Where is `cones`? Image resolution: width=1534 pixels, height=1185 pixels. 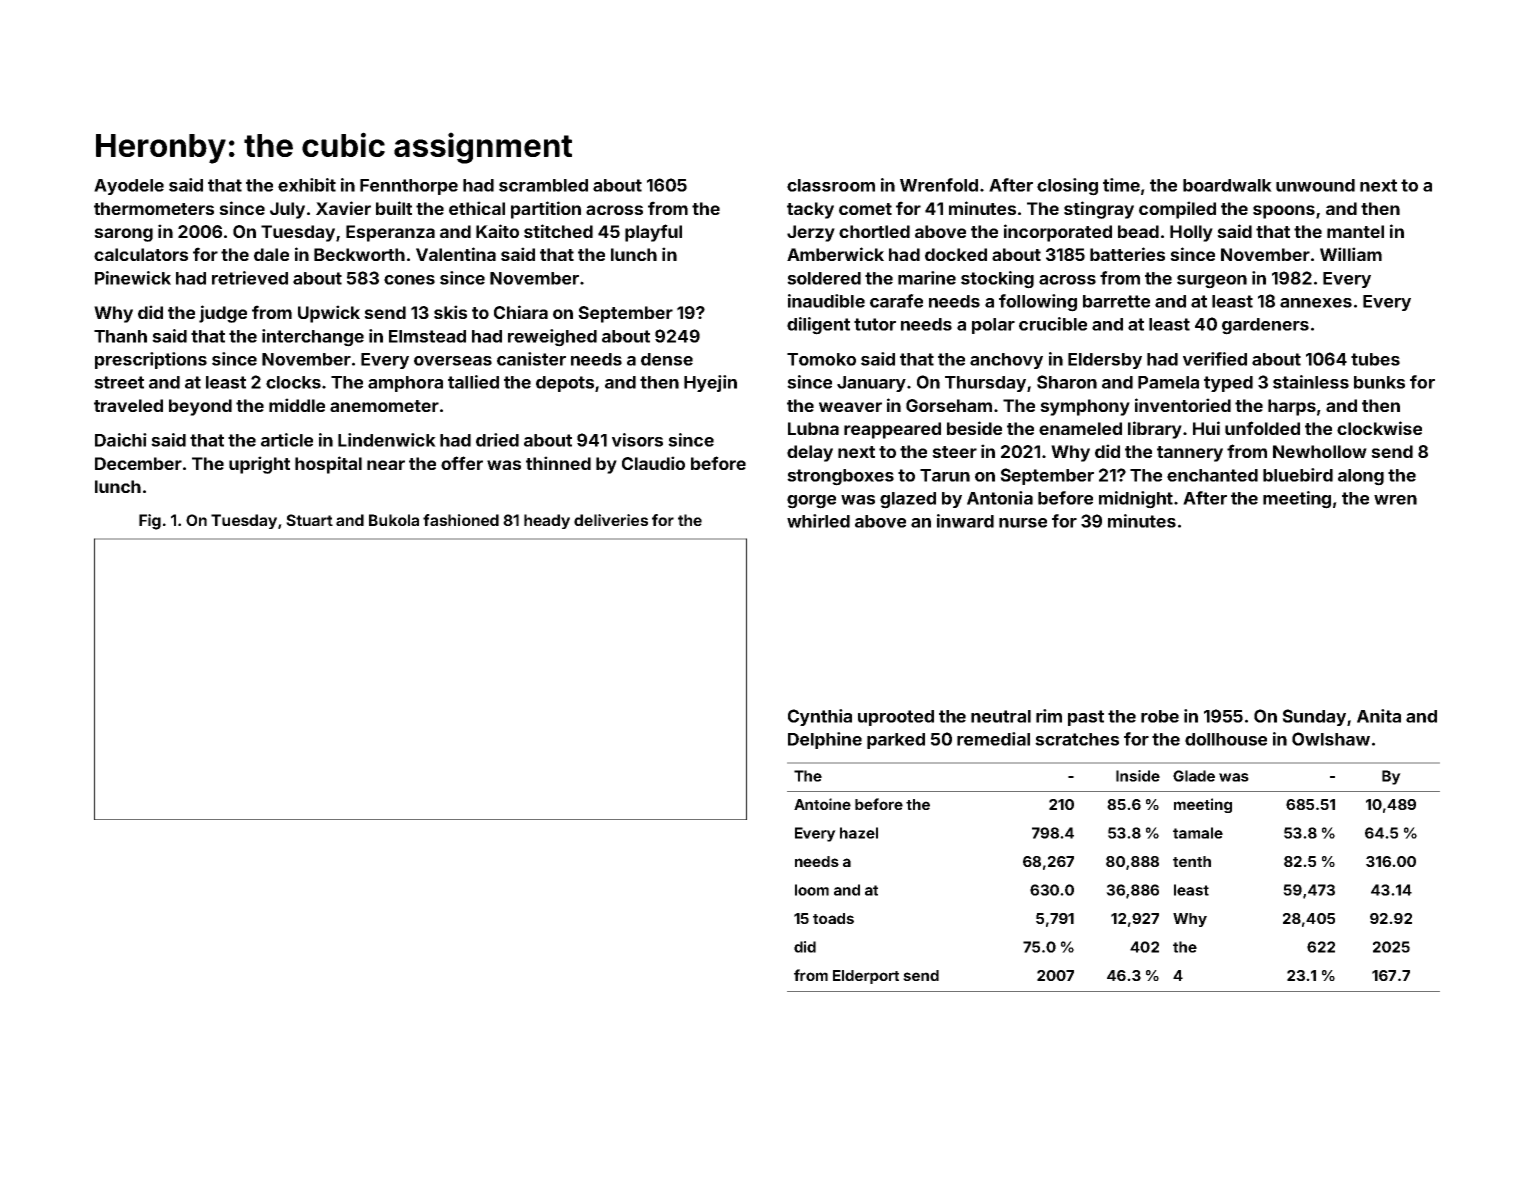
cones is located at coordinates (409, 280).
